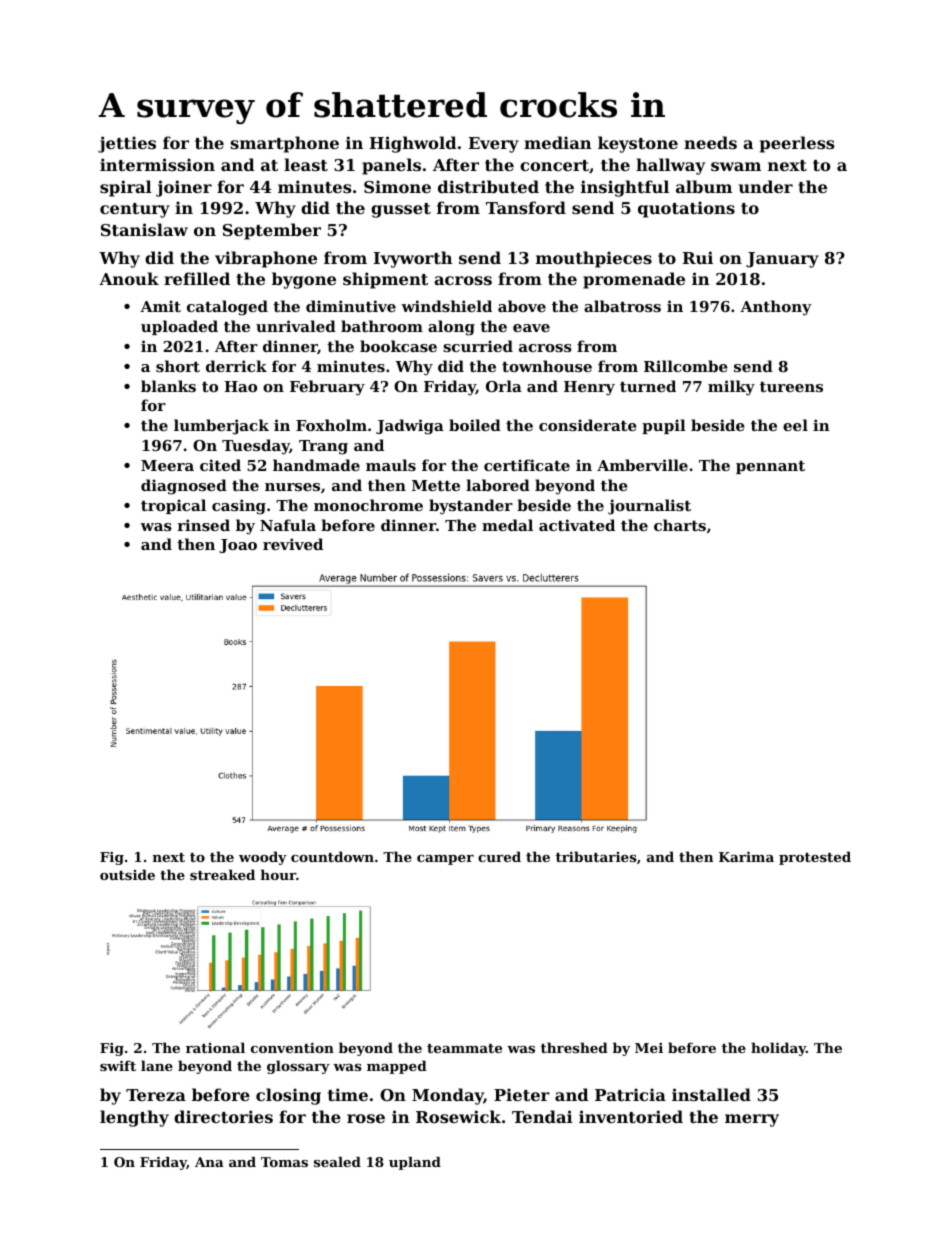  I want to click on under, so click(766, 186).
